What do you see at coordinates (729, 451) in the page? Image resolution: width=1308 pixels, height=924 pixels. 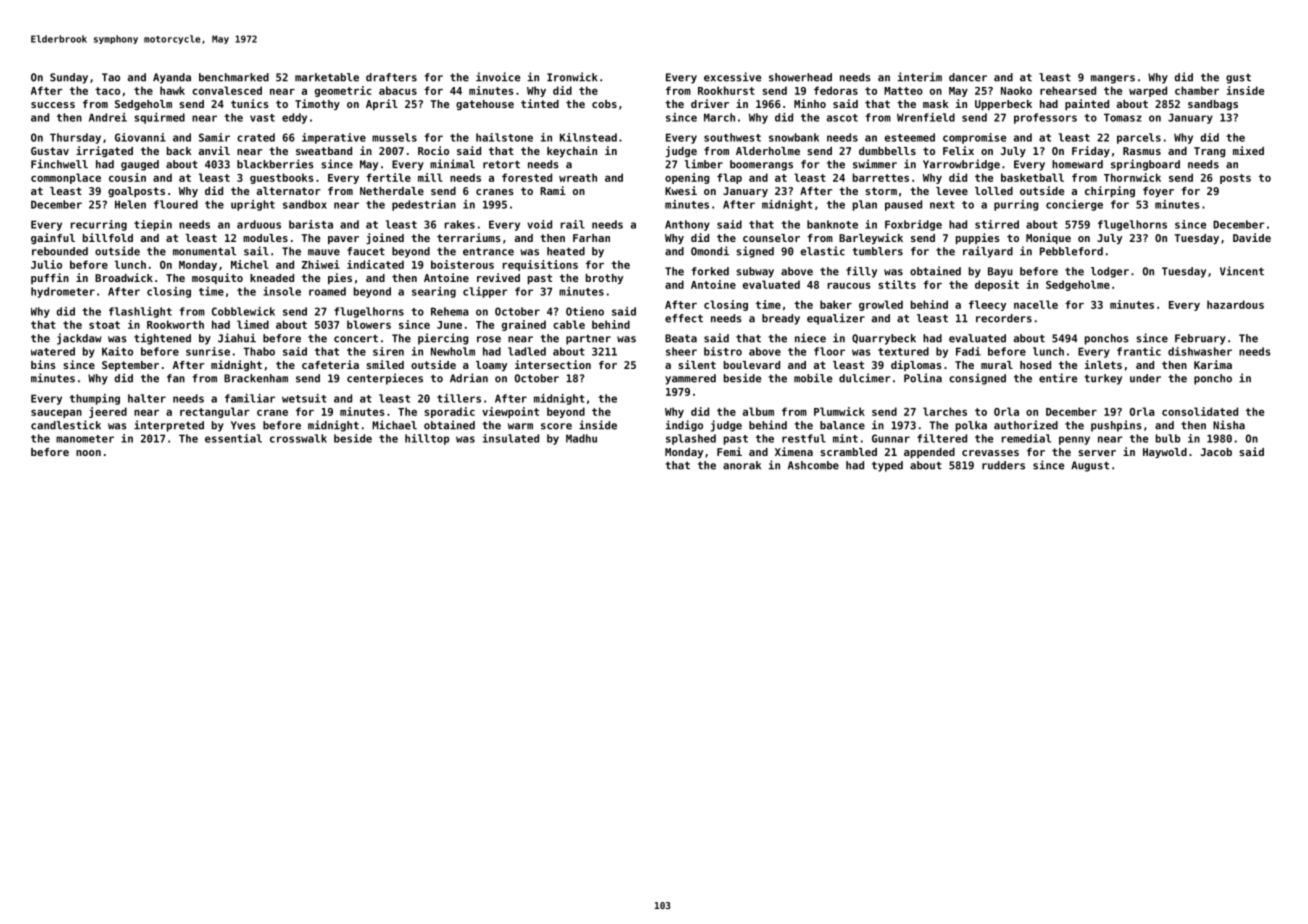 I see `Femi` at bounding box center [729, 451].
